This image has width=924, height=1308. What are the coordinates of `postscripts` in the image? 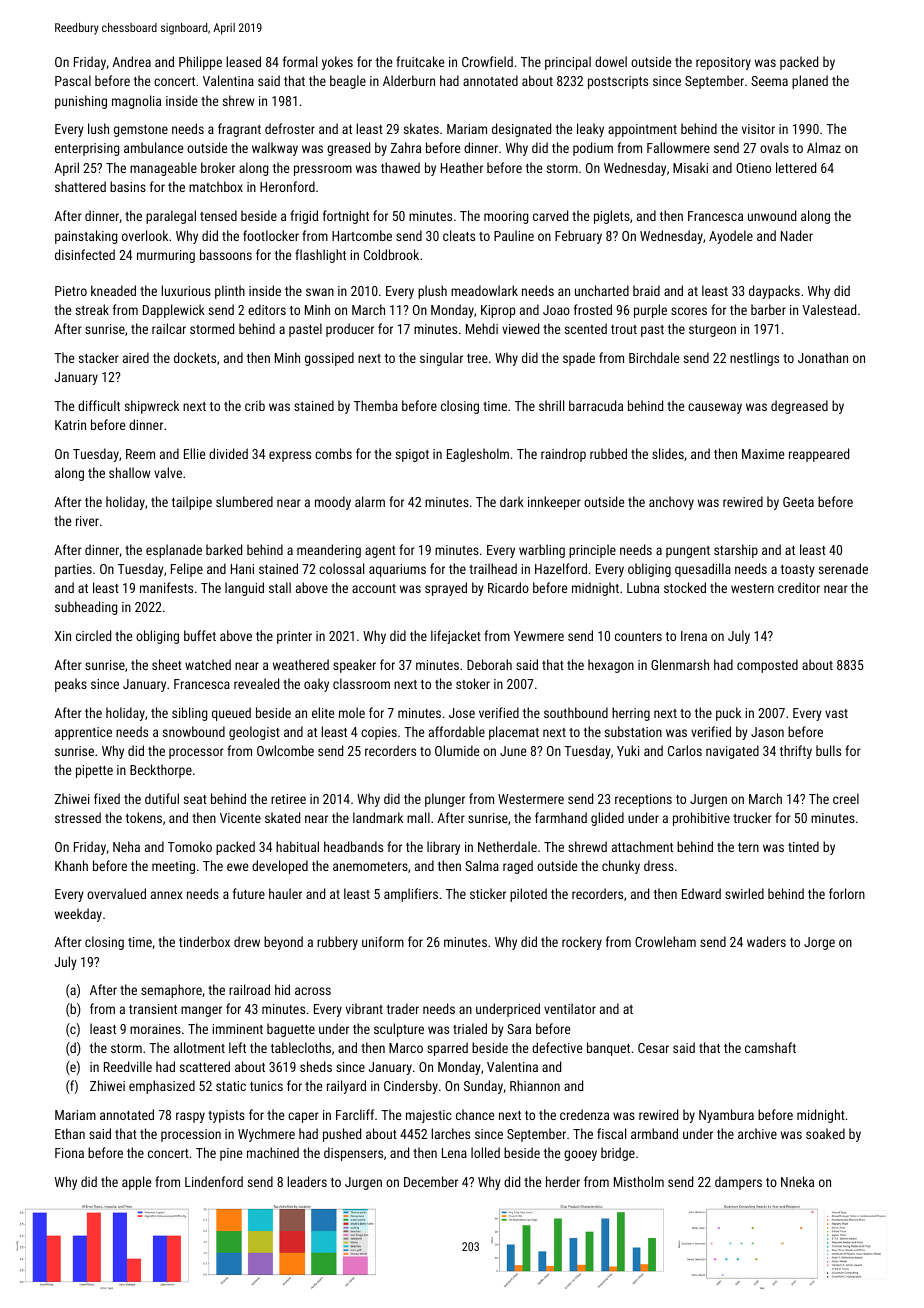 It's located at (618, 82).
